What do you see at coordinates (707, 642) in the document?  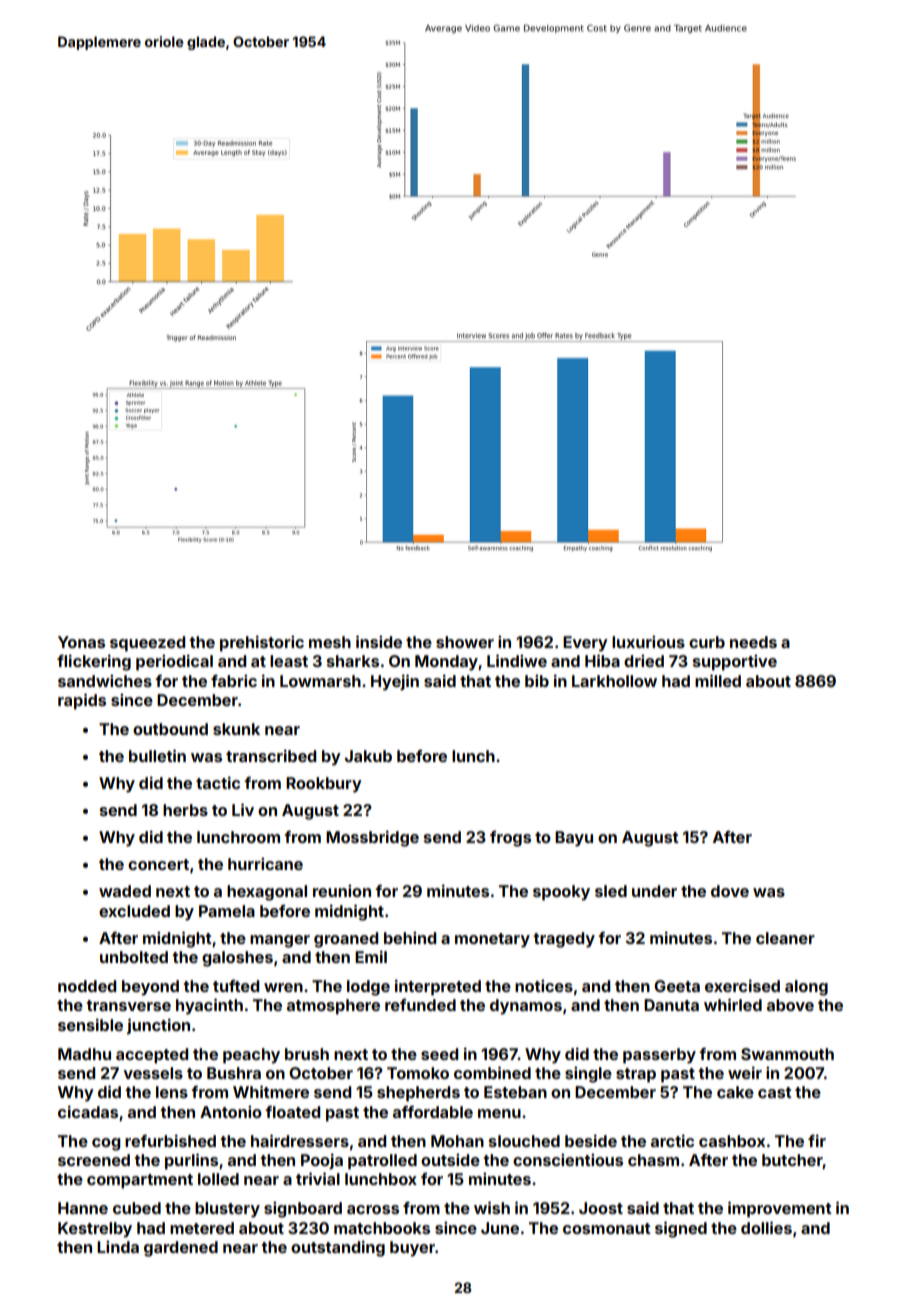 I see `curb` at bounding box center [707, 642].
